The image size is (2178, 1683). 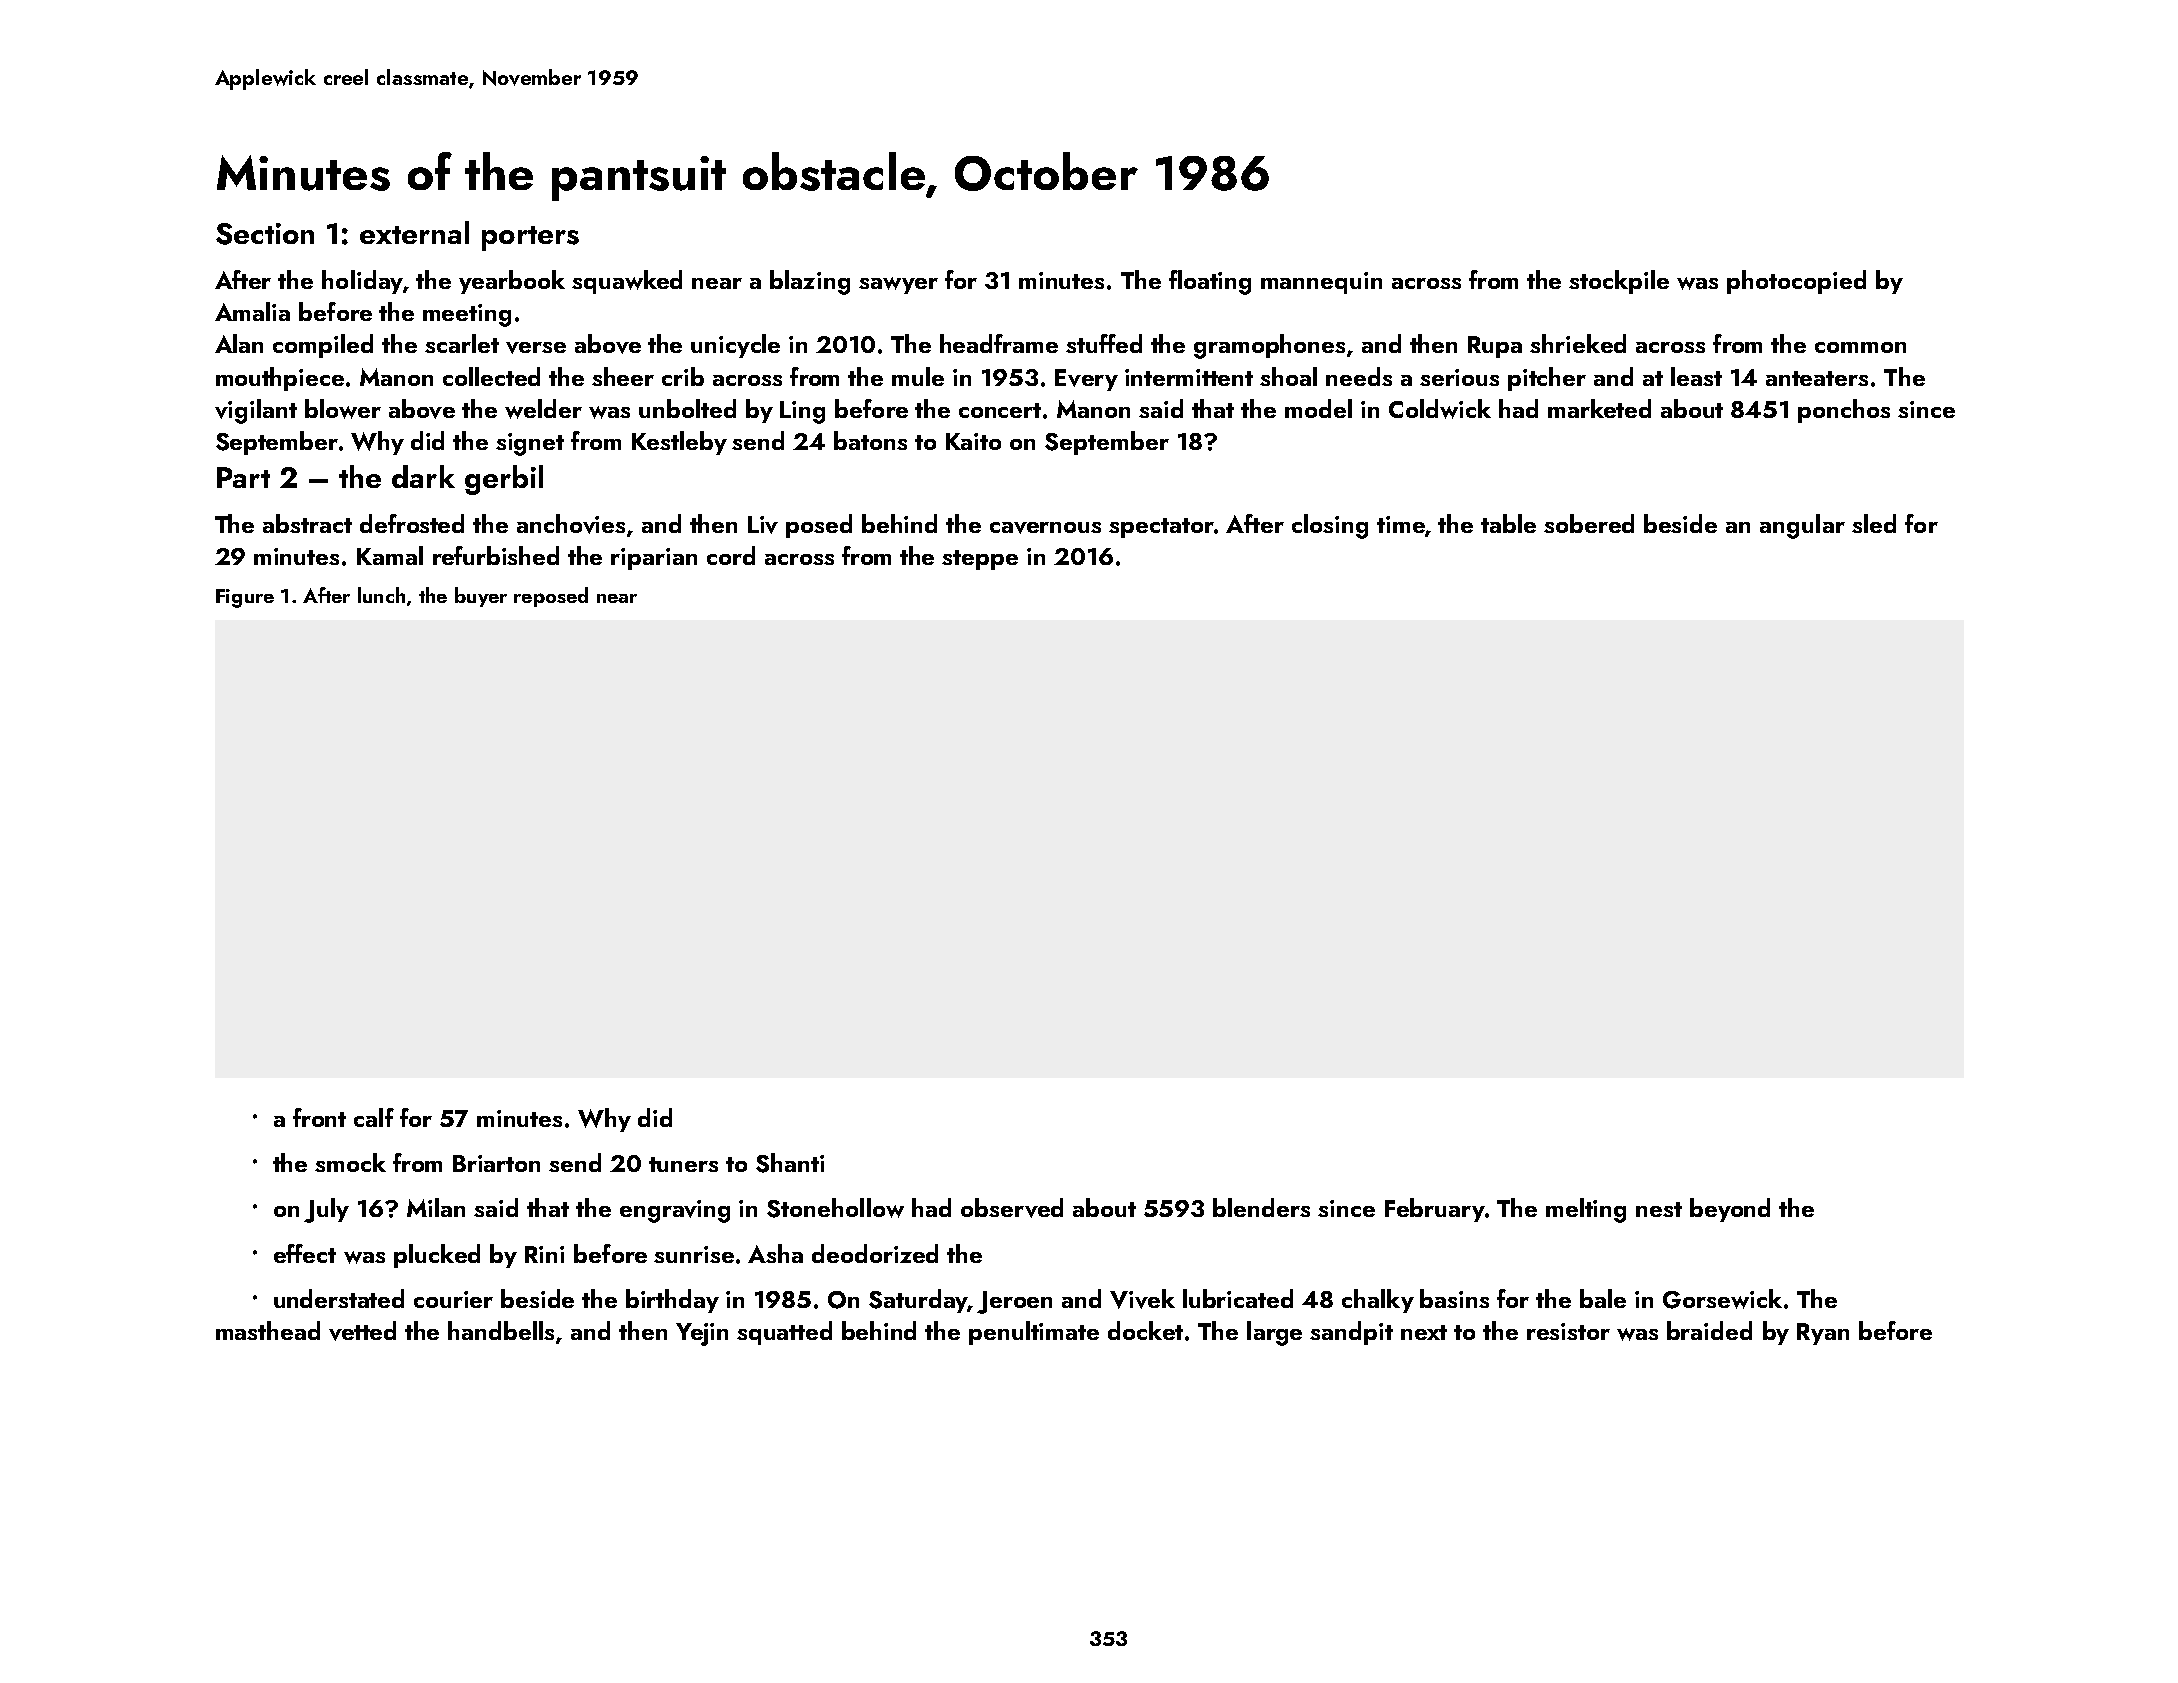 I want to click on abstract, so click(x=307, y=523).
